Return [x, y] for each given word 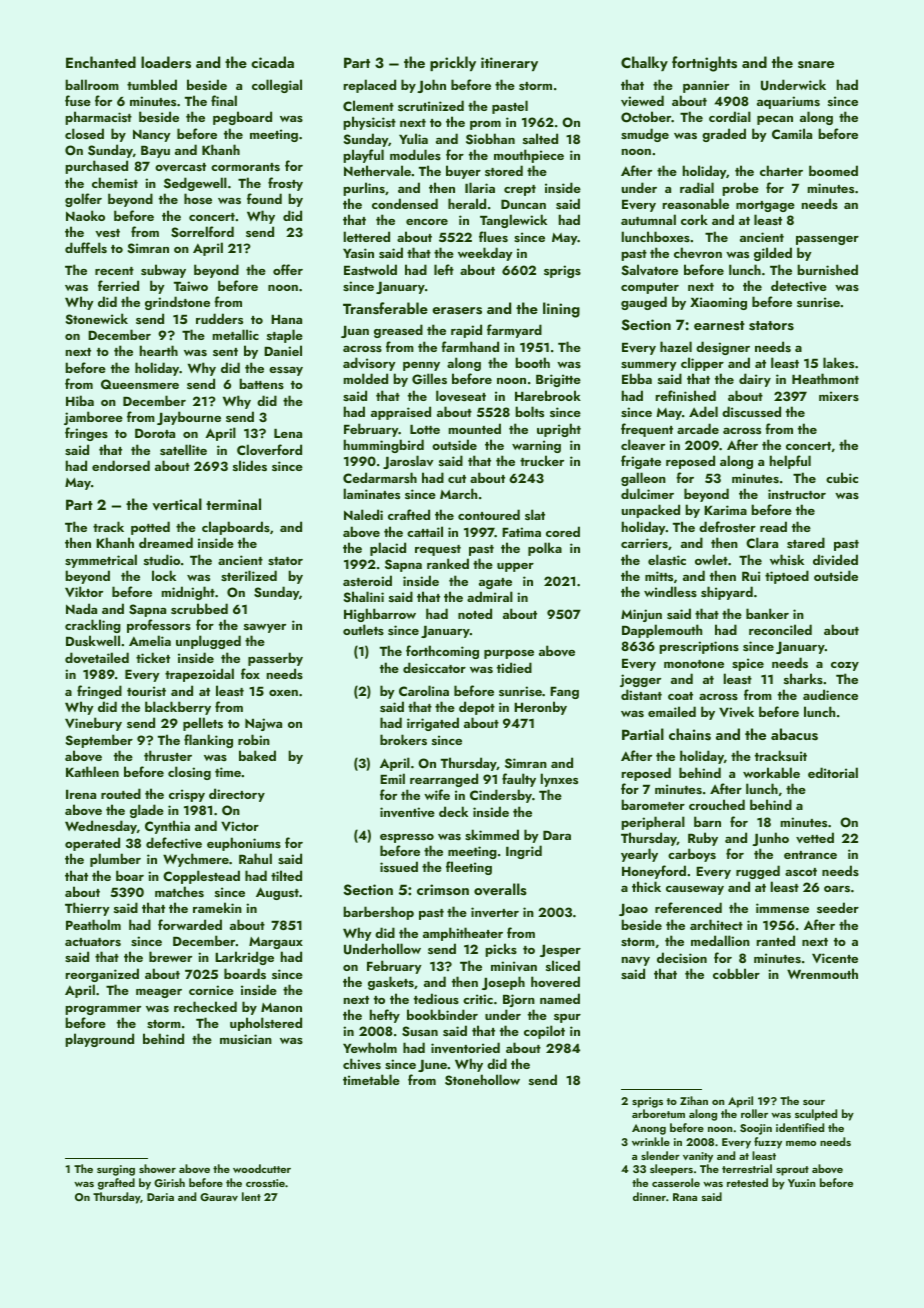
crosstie [265, 1183]
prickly [453, 63]
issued [399, 866]
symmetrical [101, 561]
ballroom [92, 84]
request [438, 550]
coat [680, 696]
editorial [833, 772]
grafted [116, 1184]
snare [816, 65]
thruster [168, 755]
